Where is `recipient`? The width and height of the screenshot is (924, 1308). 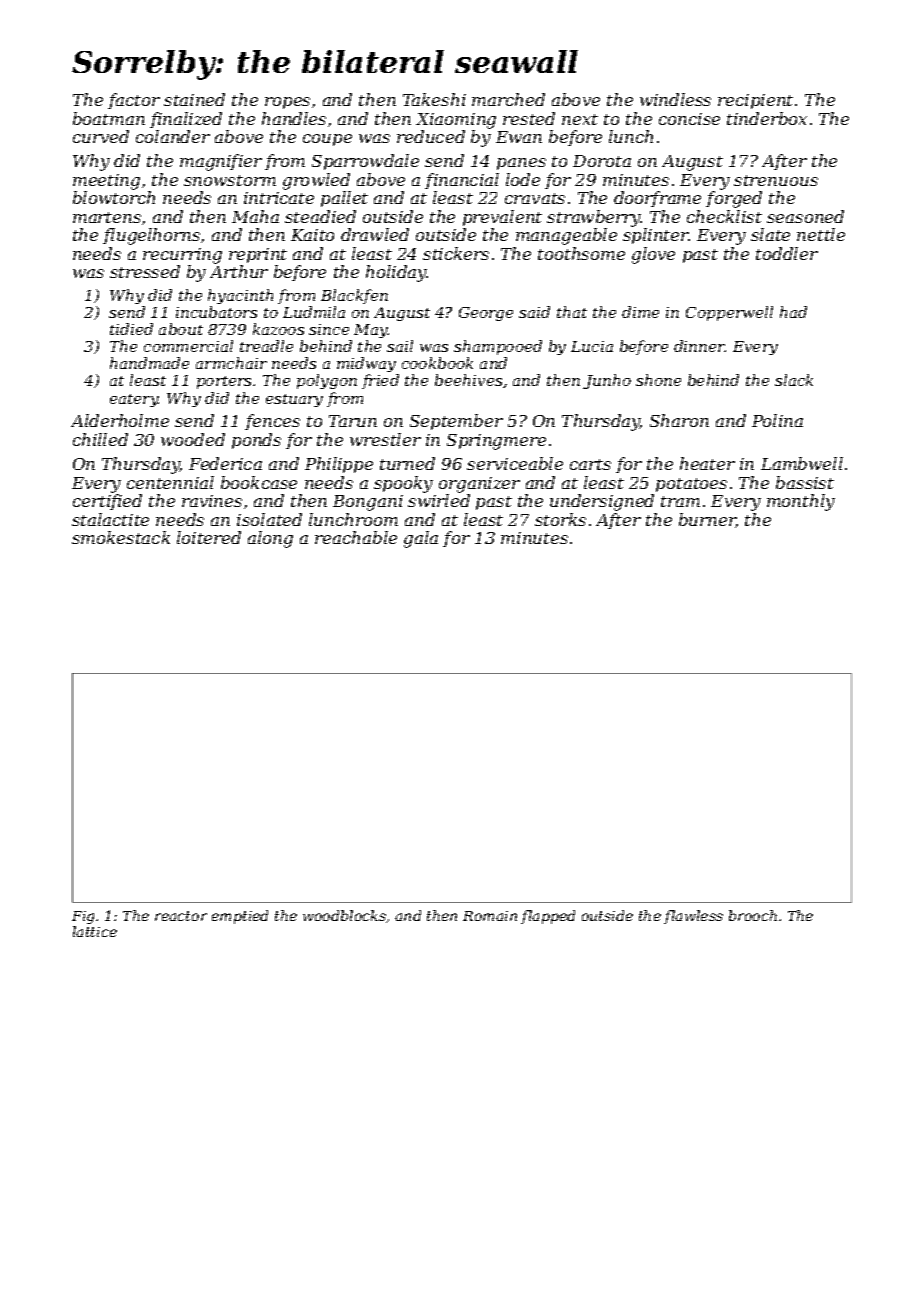
recipient is located at coordinates (755, 101).
